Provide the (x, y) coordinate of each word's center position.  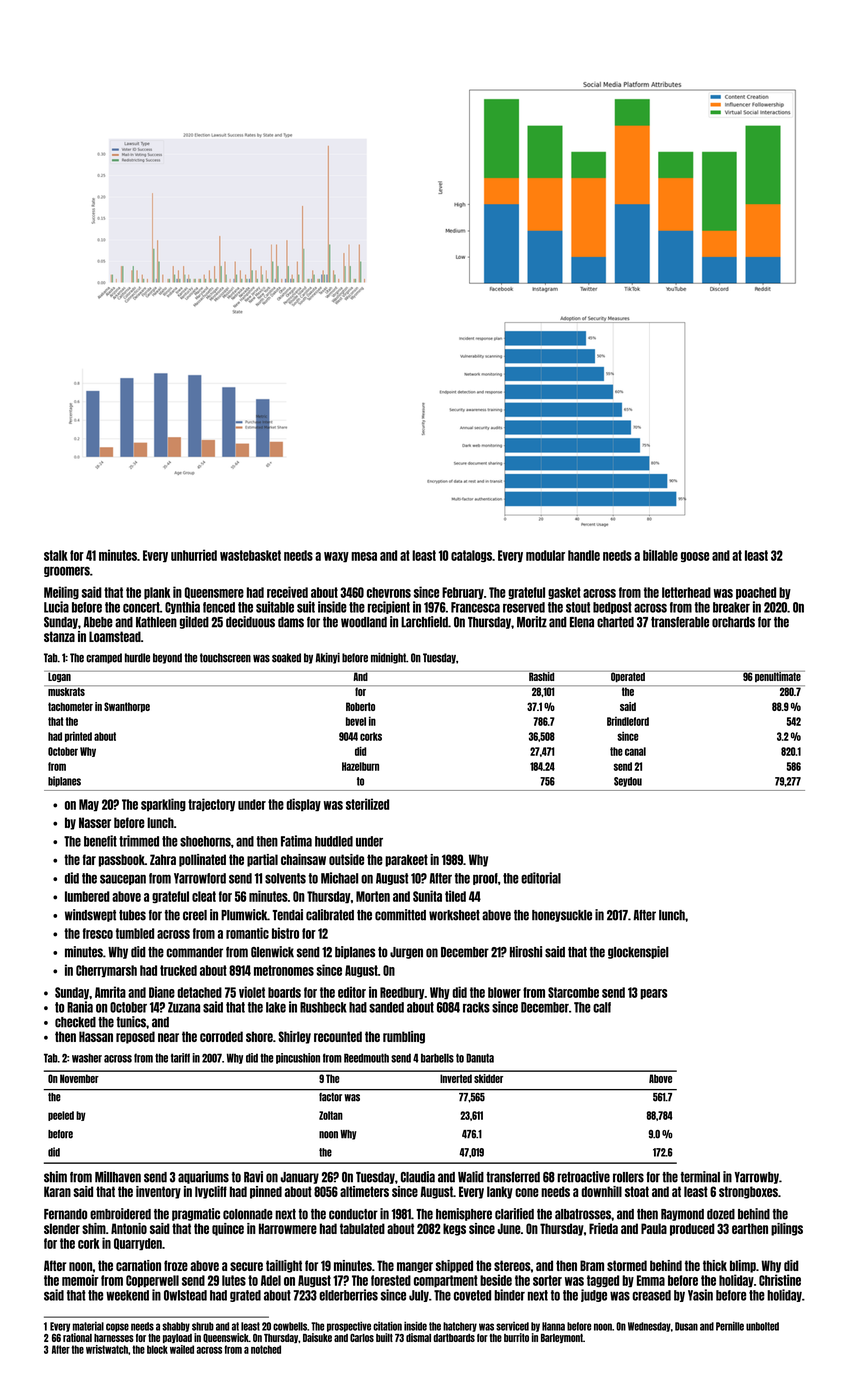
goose (695, 557)
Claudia (418, 1177)
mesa (364, 556)
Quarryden (138, 1244)
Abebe (98, 622)
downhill (602, 1191)
